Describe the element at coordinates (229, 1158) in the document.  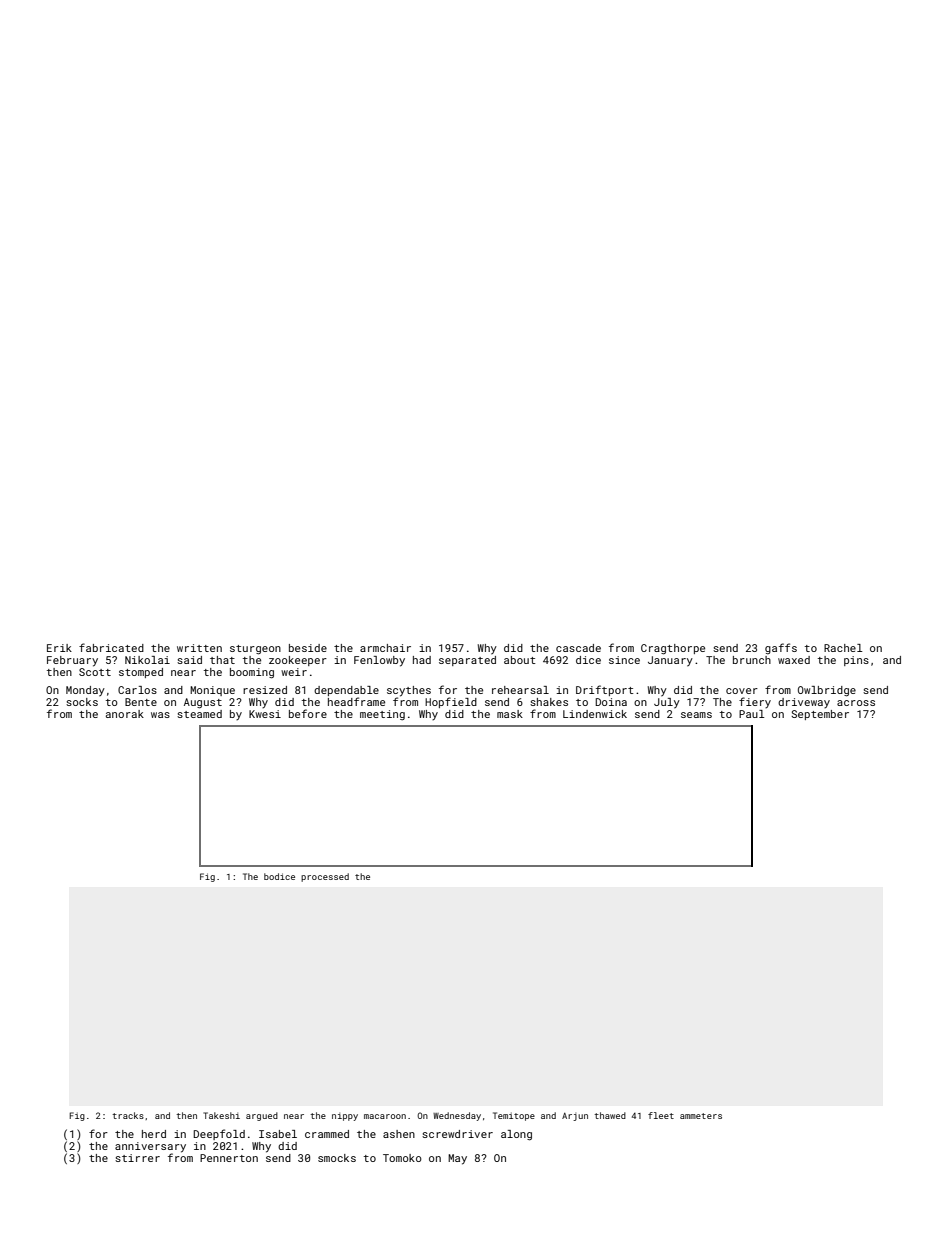
I see `Pennerton` at that location.
